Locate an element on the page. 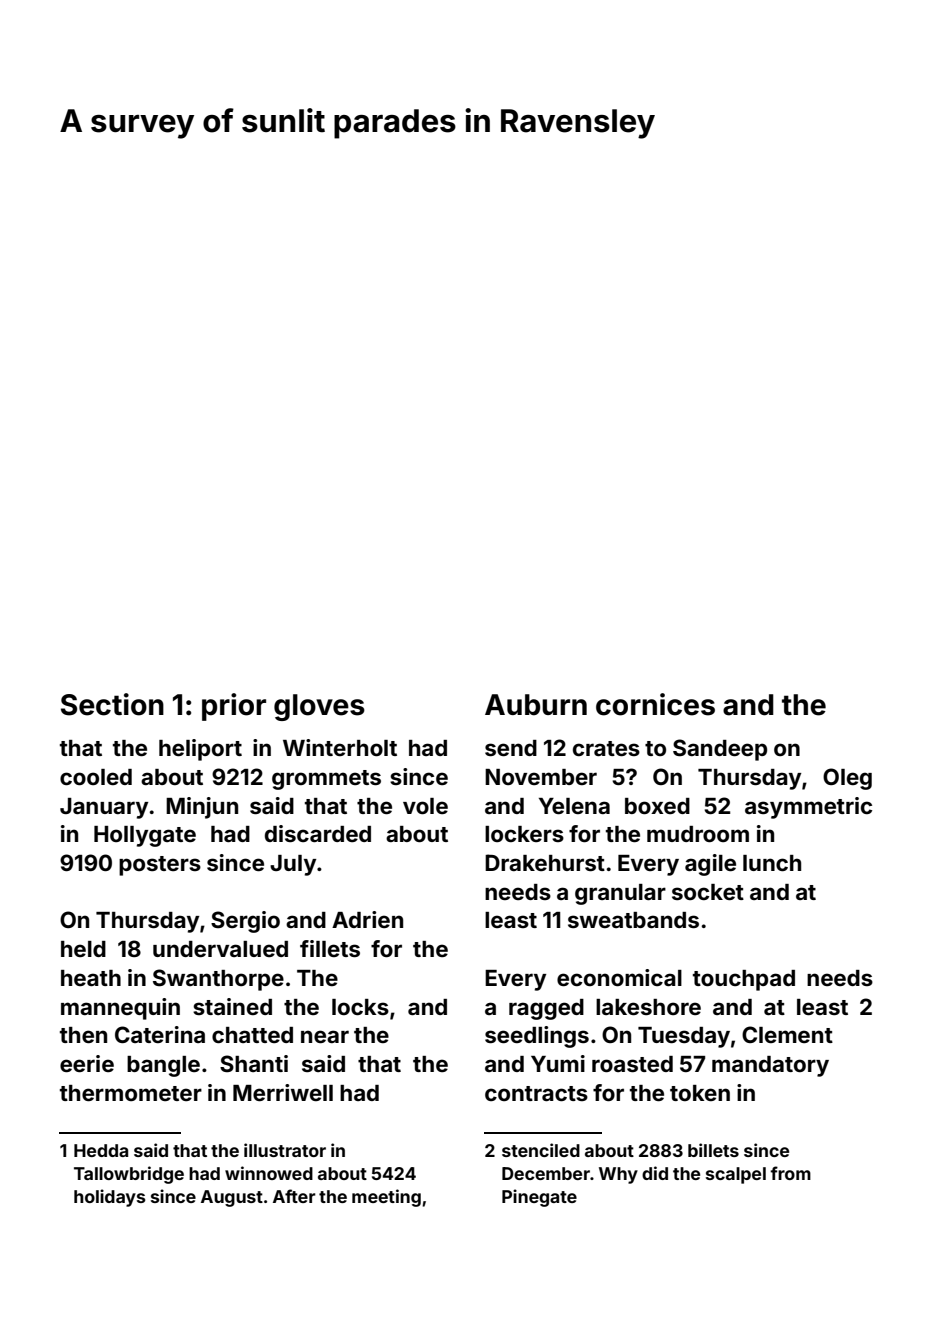 This page has height=1324, width=933. lunch is located at coordinates (772, 863).
